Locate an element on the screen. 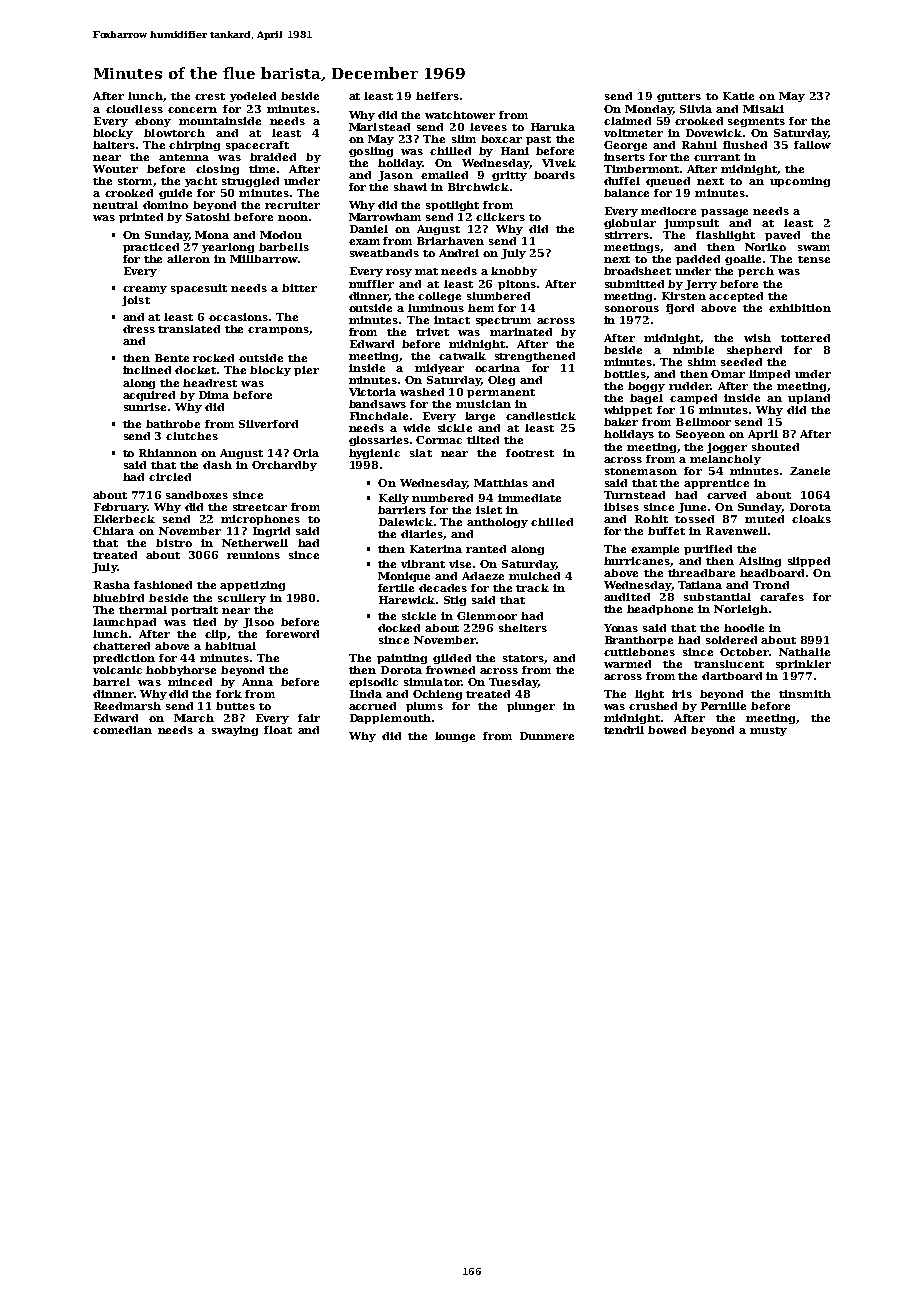 This screenshot has width=924, height=1308. translucent is located at coordinates (729, 664).
